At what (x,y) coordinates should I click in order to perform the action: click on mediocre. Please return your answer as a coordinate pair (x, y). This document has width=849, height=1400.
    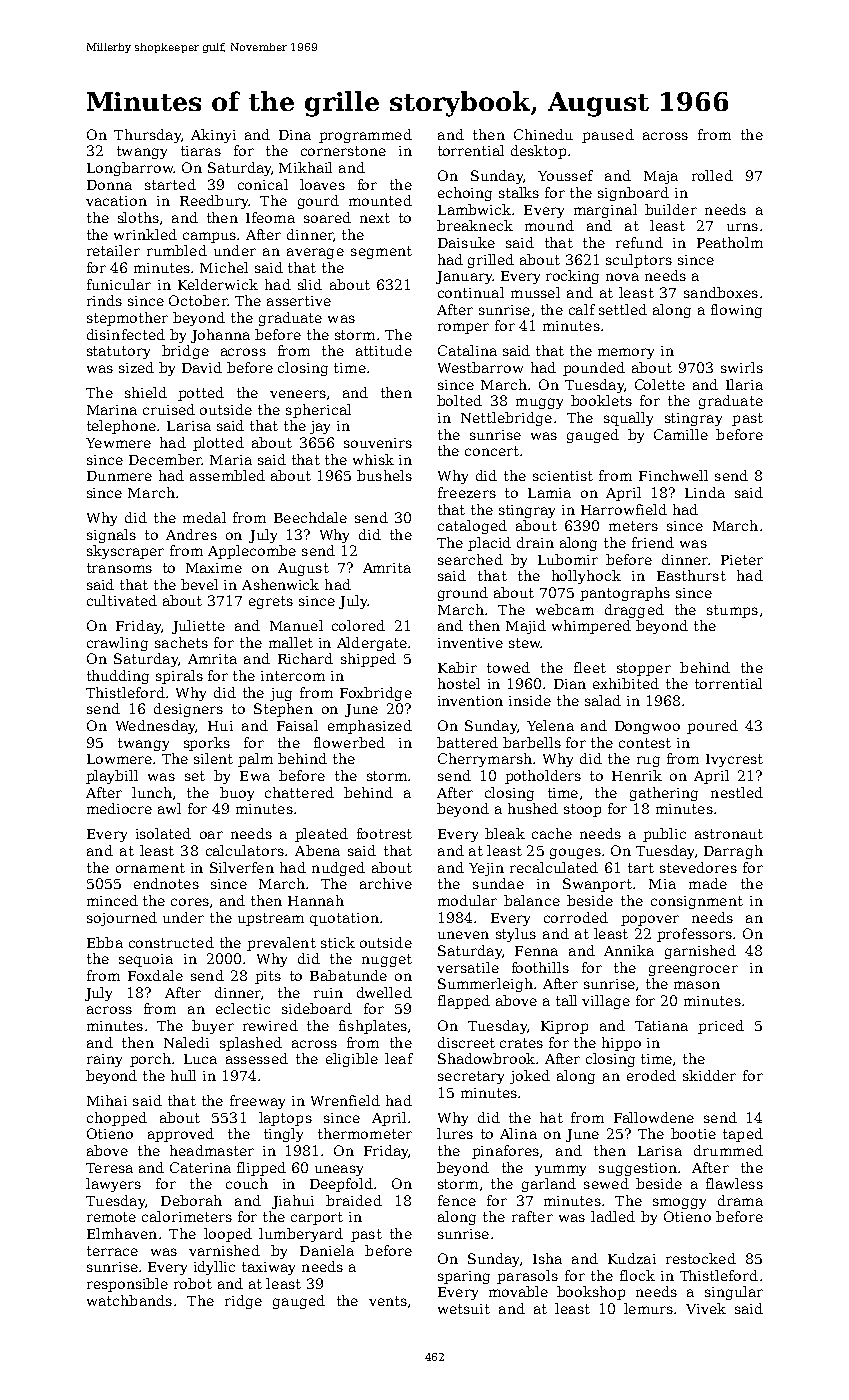
    Looking at the image, I should click on (119, 808).
